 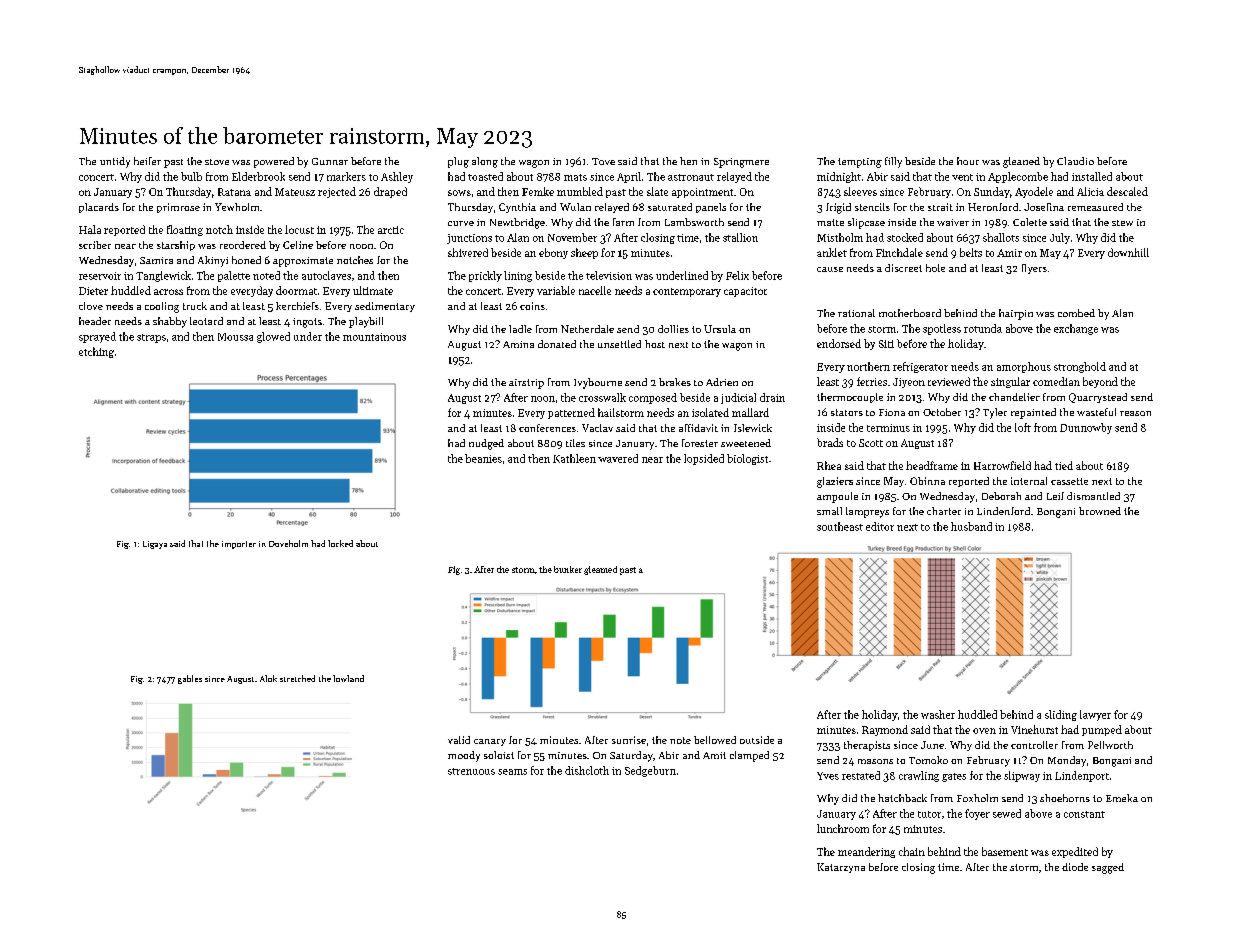 What do you see at coordinates (468, 252) in the screenshot?
I see `shivered` at bounding box center [468, 252].
